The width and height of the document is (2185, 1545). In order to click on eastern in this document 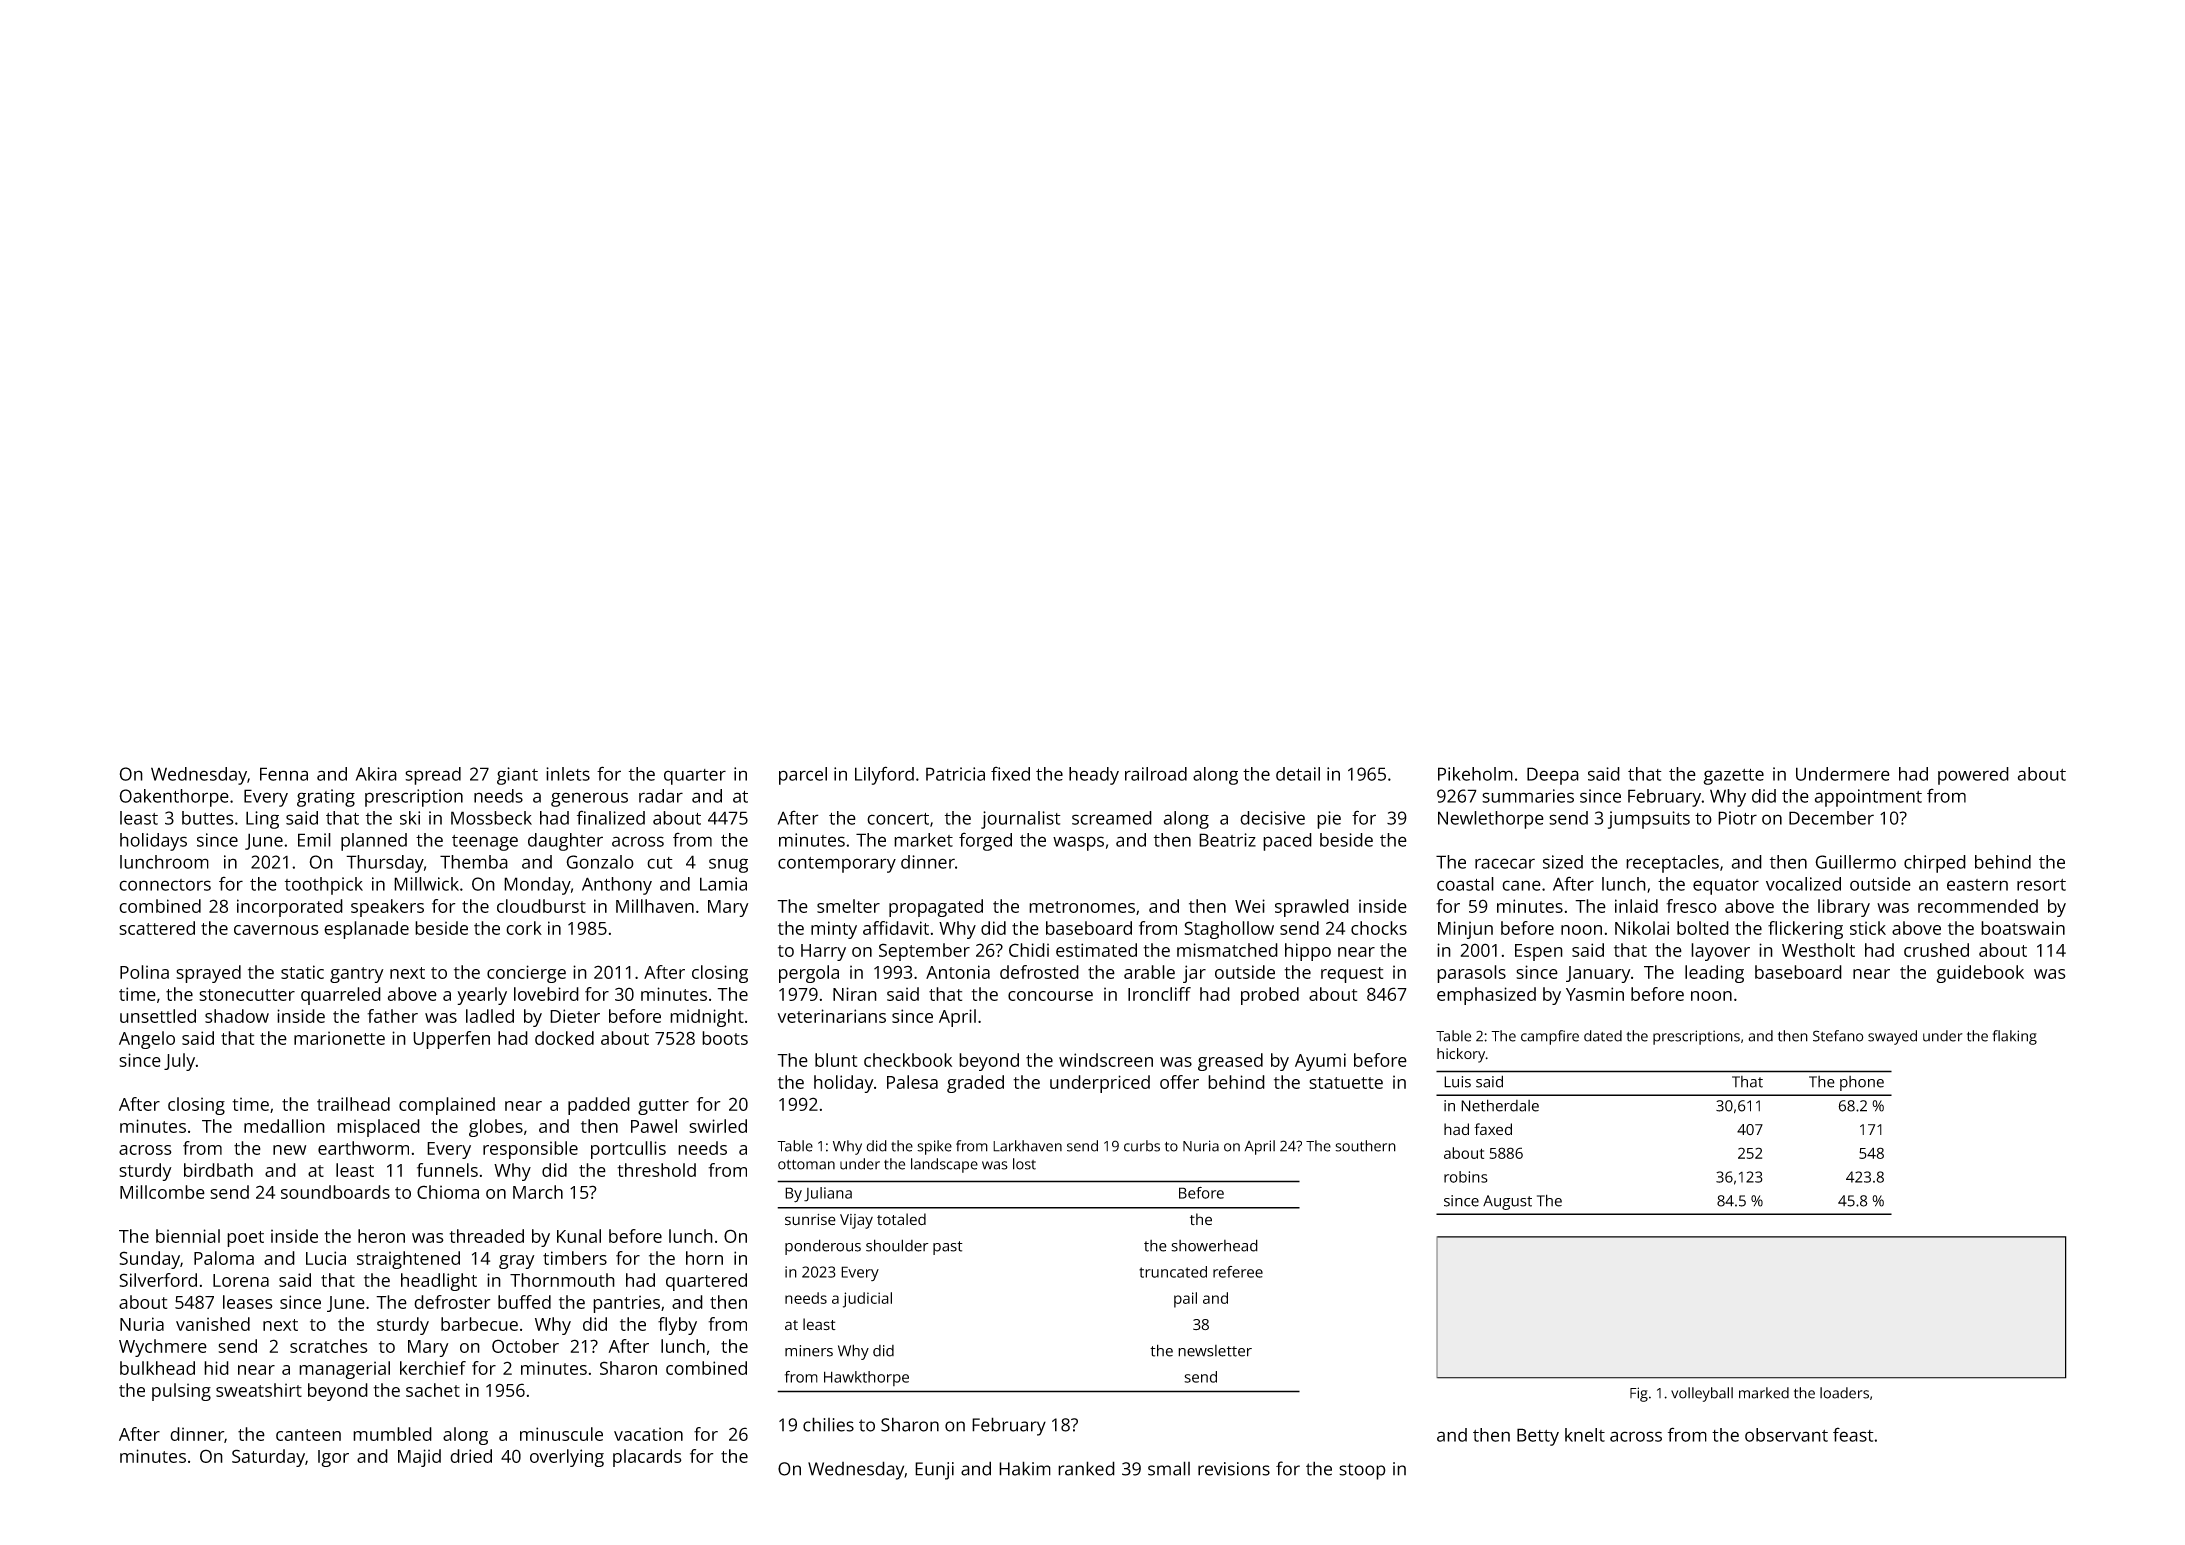, I will do `click(1977, 885)`.
